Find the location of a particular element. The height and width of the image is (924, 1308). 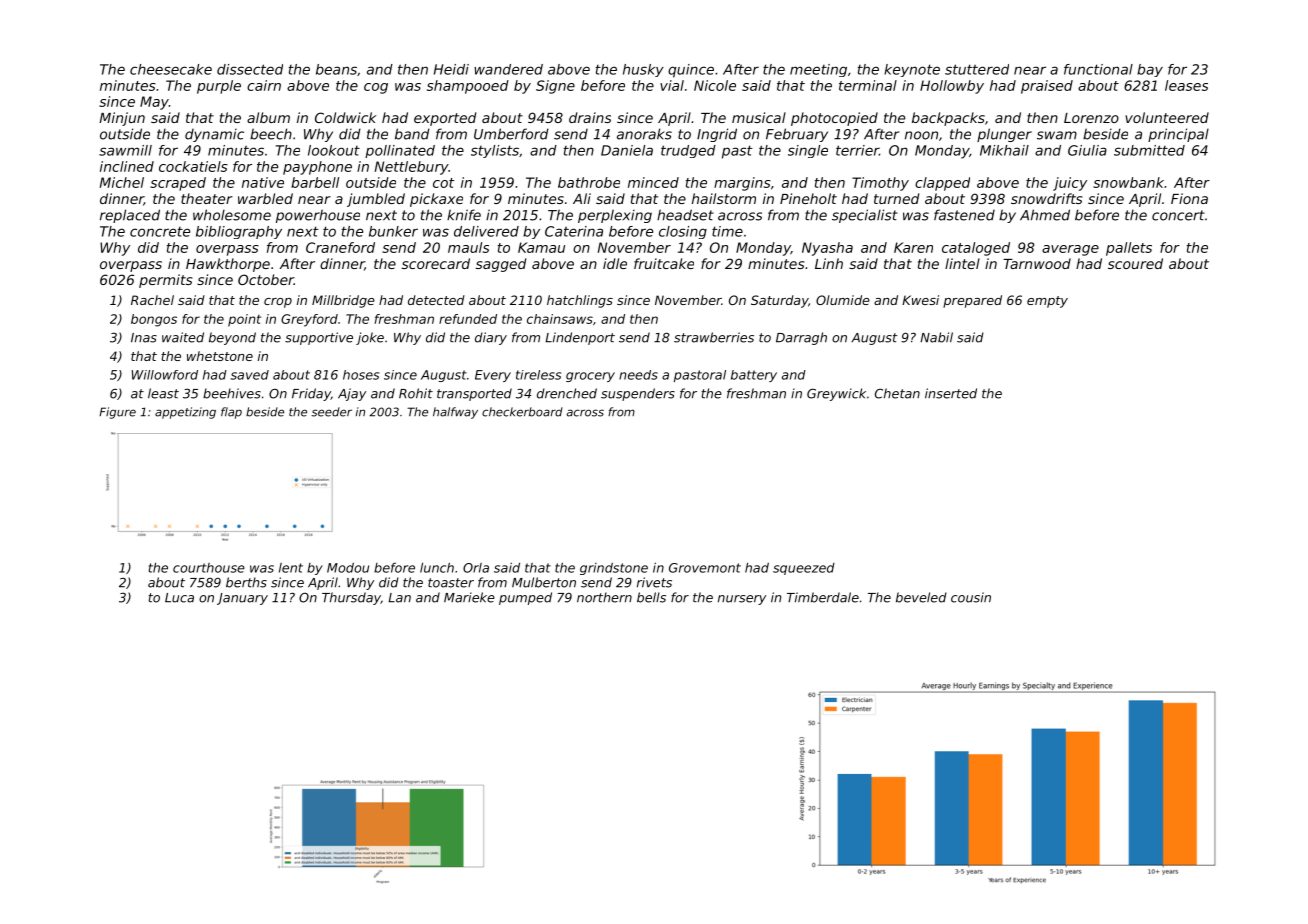

pumped is located at coordinates (525, 598).
